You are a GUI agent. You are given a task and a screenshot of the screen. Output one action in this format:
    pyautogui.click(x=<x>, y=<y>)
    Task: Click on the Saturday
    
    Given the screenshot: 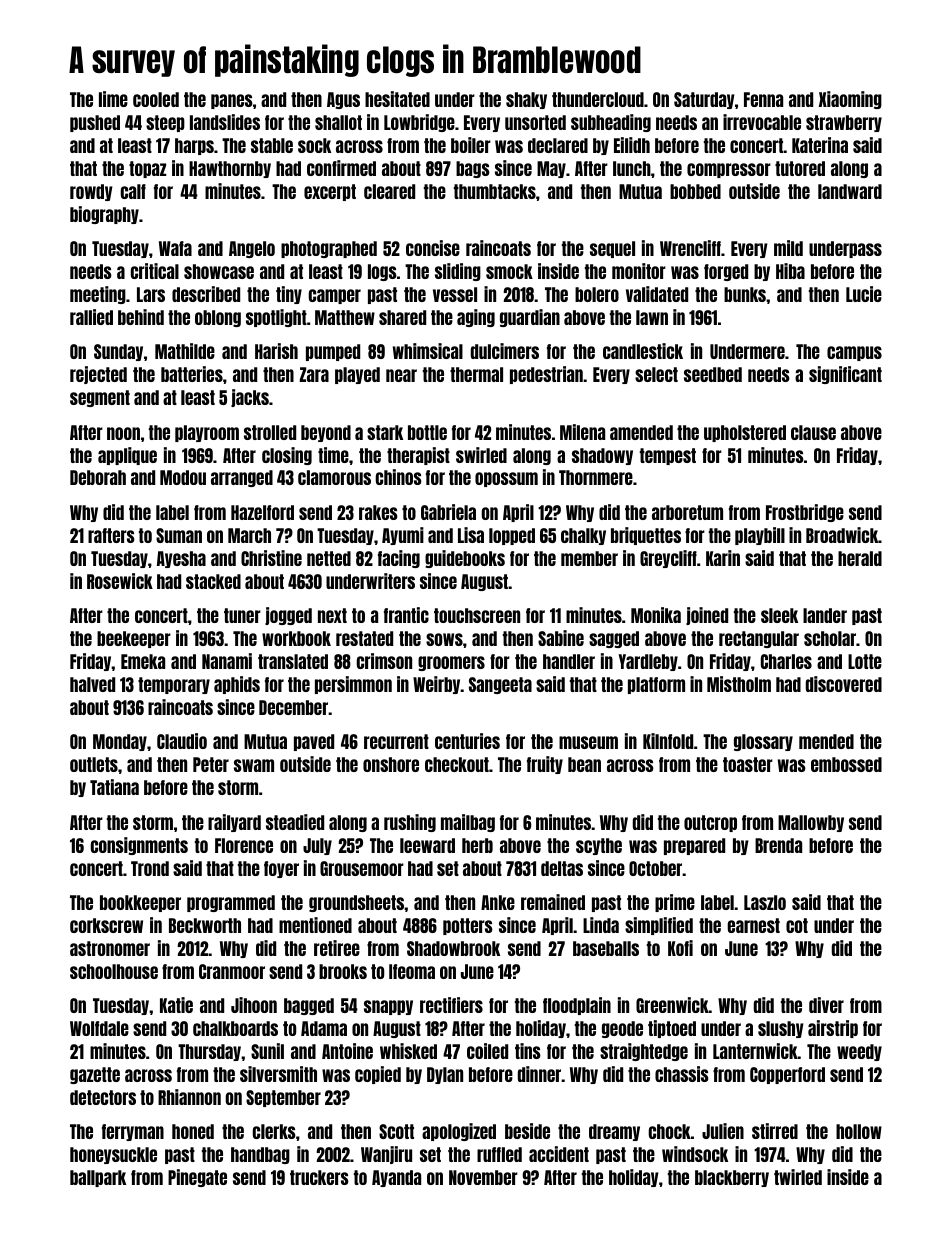 What is the action you would take?
    pyautogui.click(x=704, y=100)
